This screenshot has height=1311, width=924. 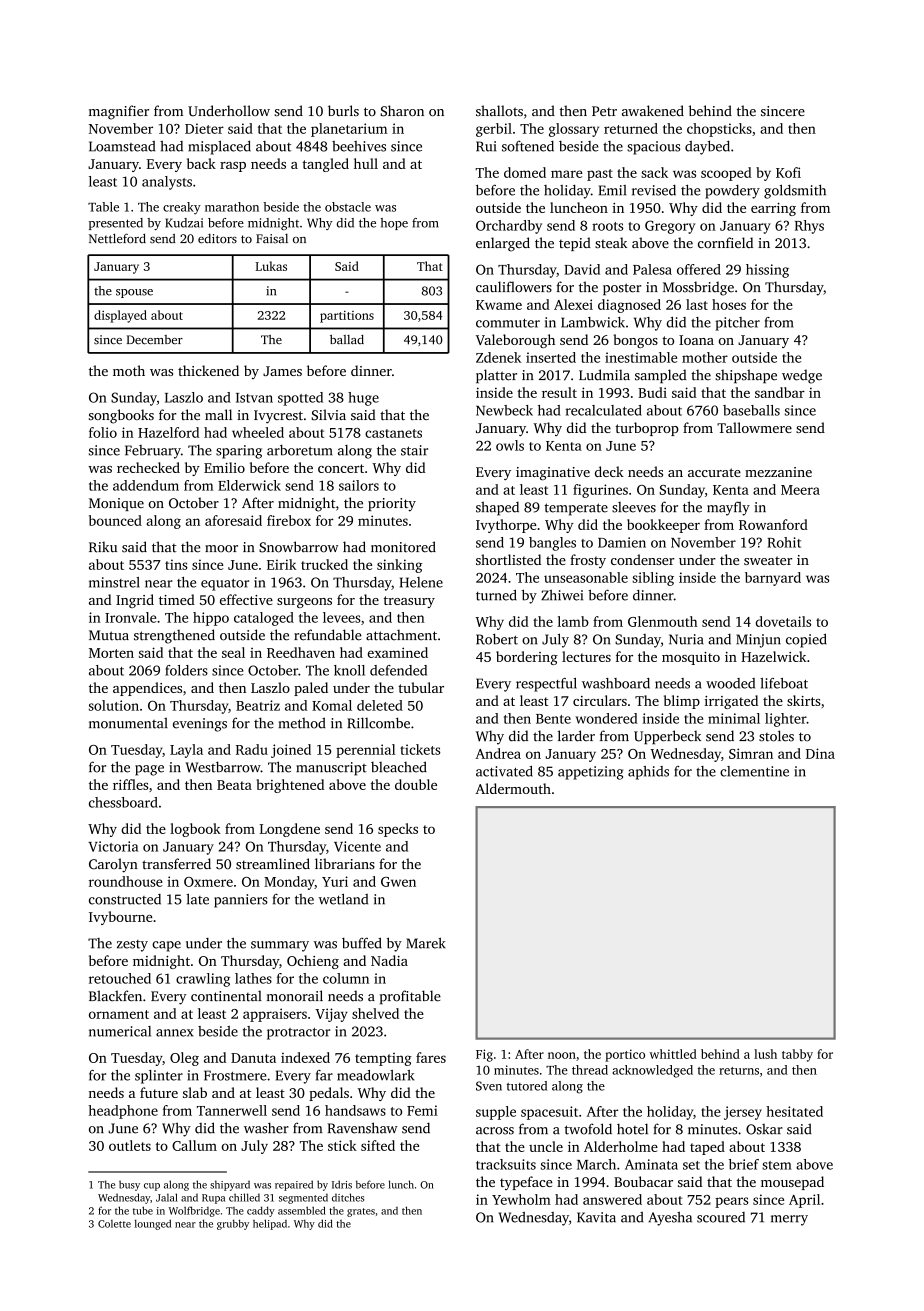 I want to click on songbooks, so click(x=121, y=416).
